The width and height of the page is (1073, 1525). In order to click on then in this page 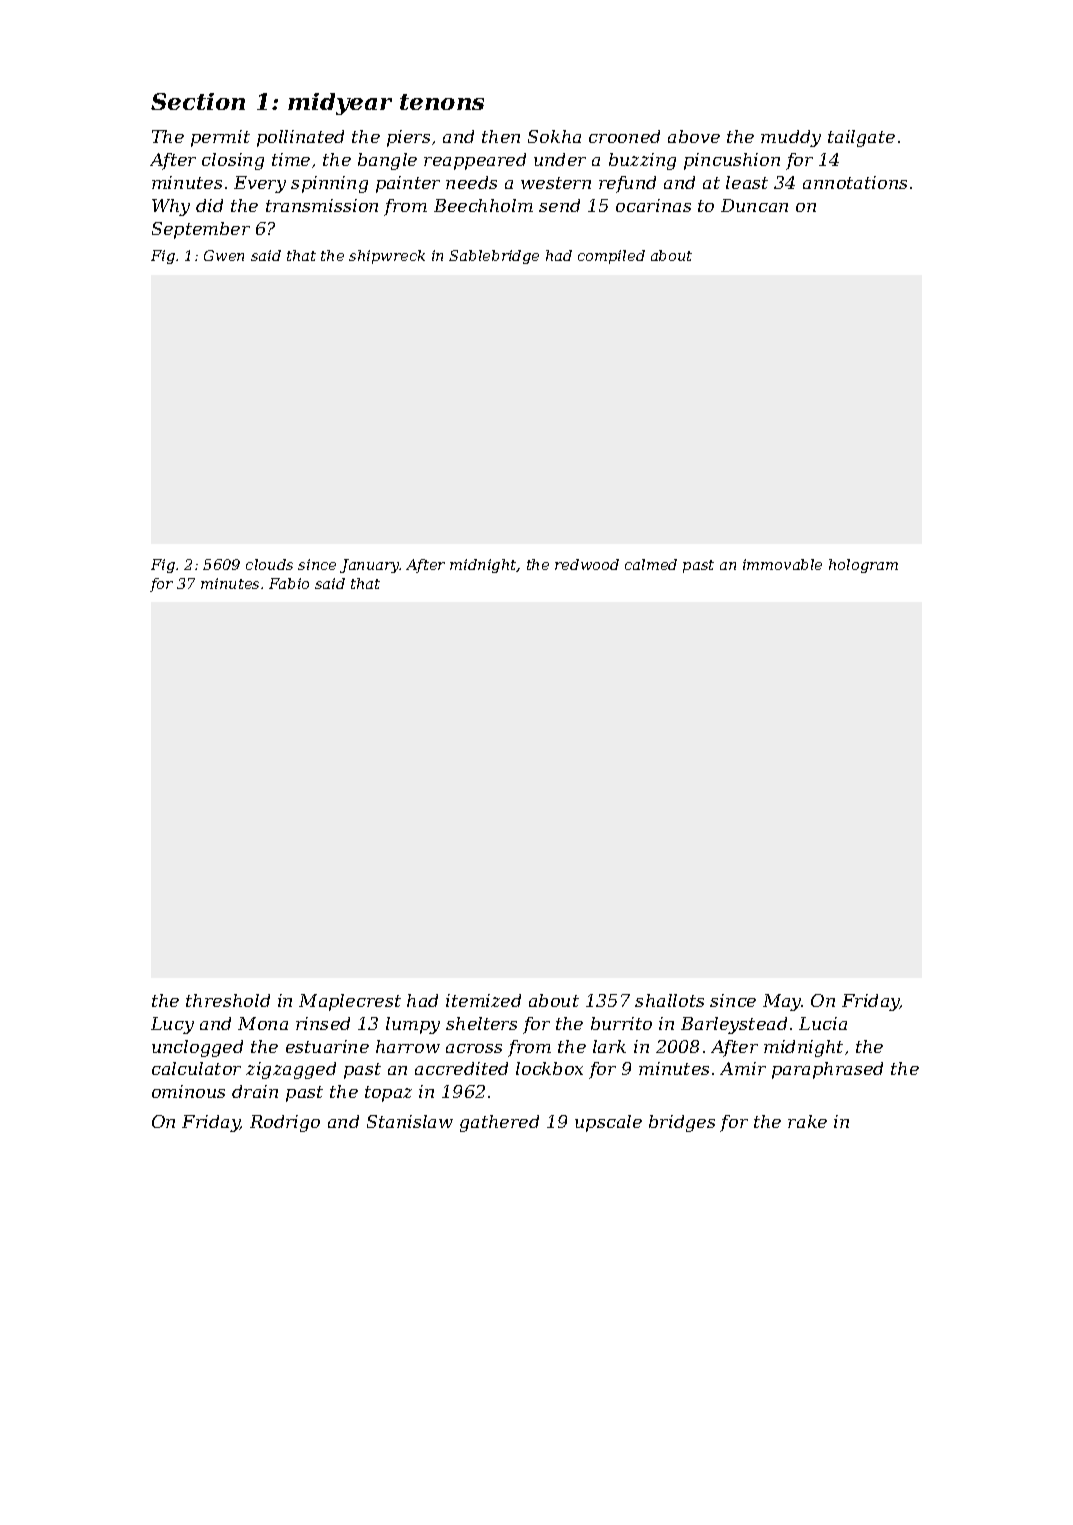, I will do `click(501, 136)`.
